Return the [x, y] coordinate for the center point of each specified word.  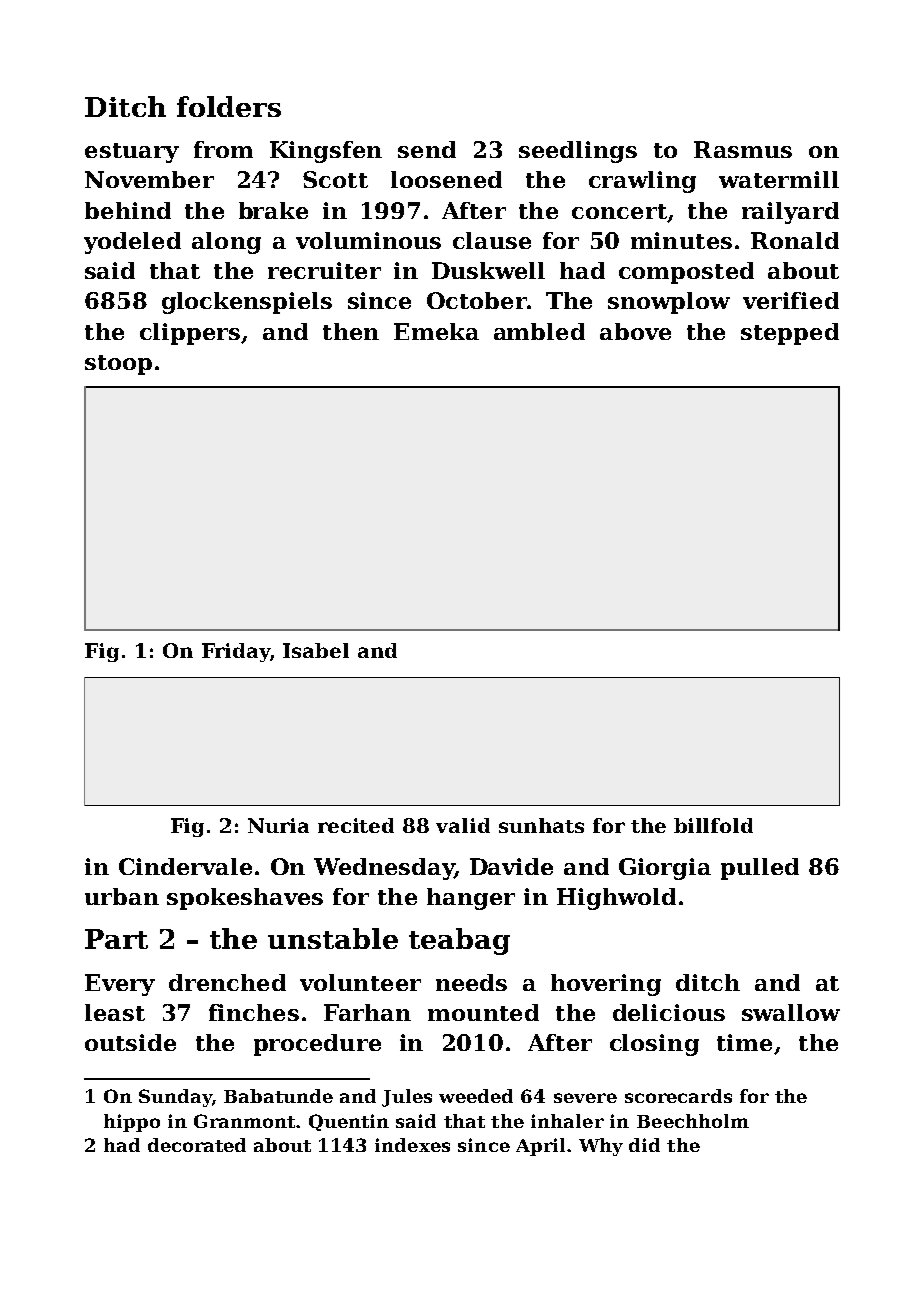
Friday [236, 652]
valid [463, 825]
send [427, 149]
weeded [476, 1096]
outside [130, 1042]
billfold [713, 825]
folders [229, 106]
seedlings [578, 152]
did [644, 1145]
